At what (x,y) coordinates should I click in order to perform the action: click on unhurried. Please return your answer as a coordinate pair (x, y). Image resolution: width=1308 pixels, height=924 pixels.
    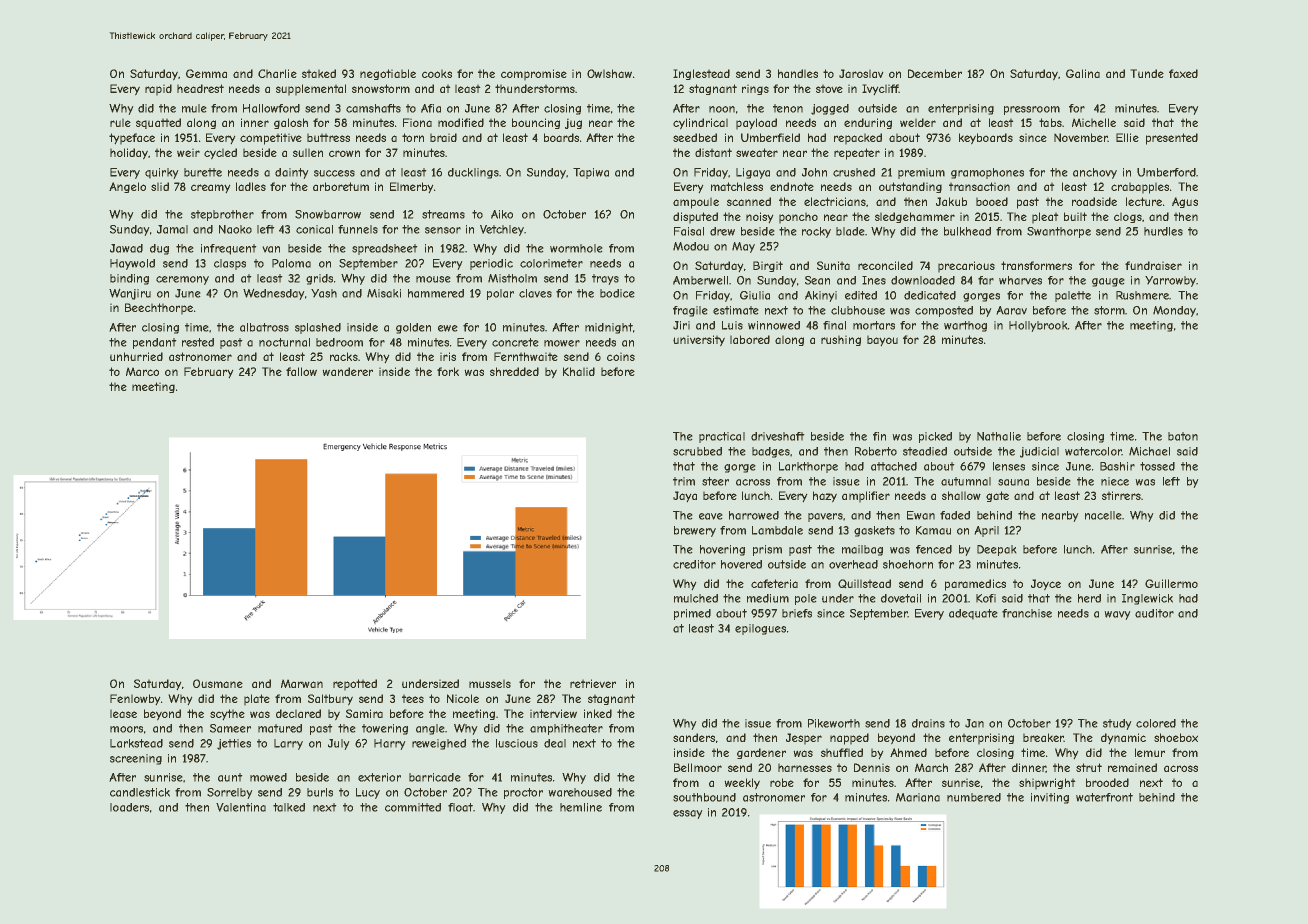
    Looking at the image, I should click on (136, 356).
